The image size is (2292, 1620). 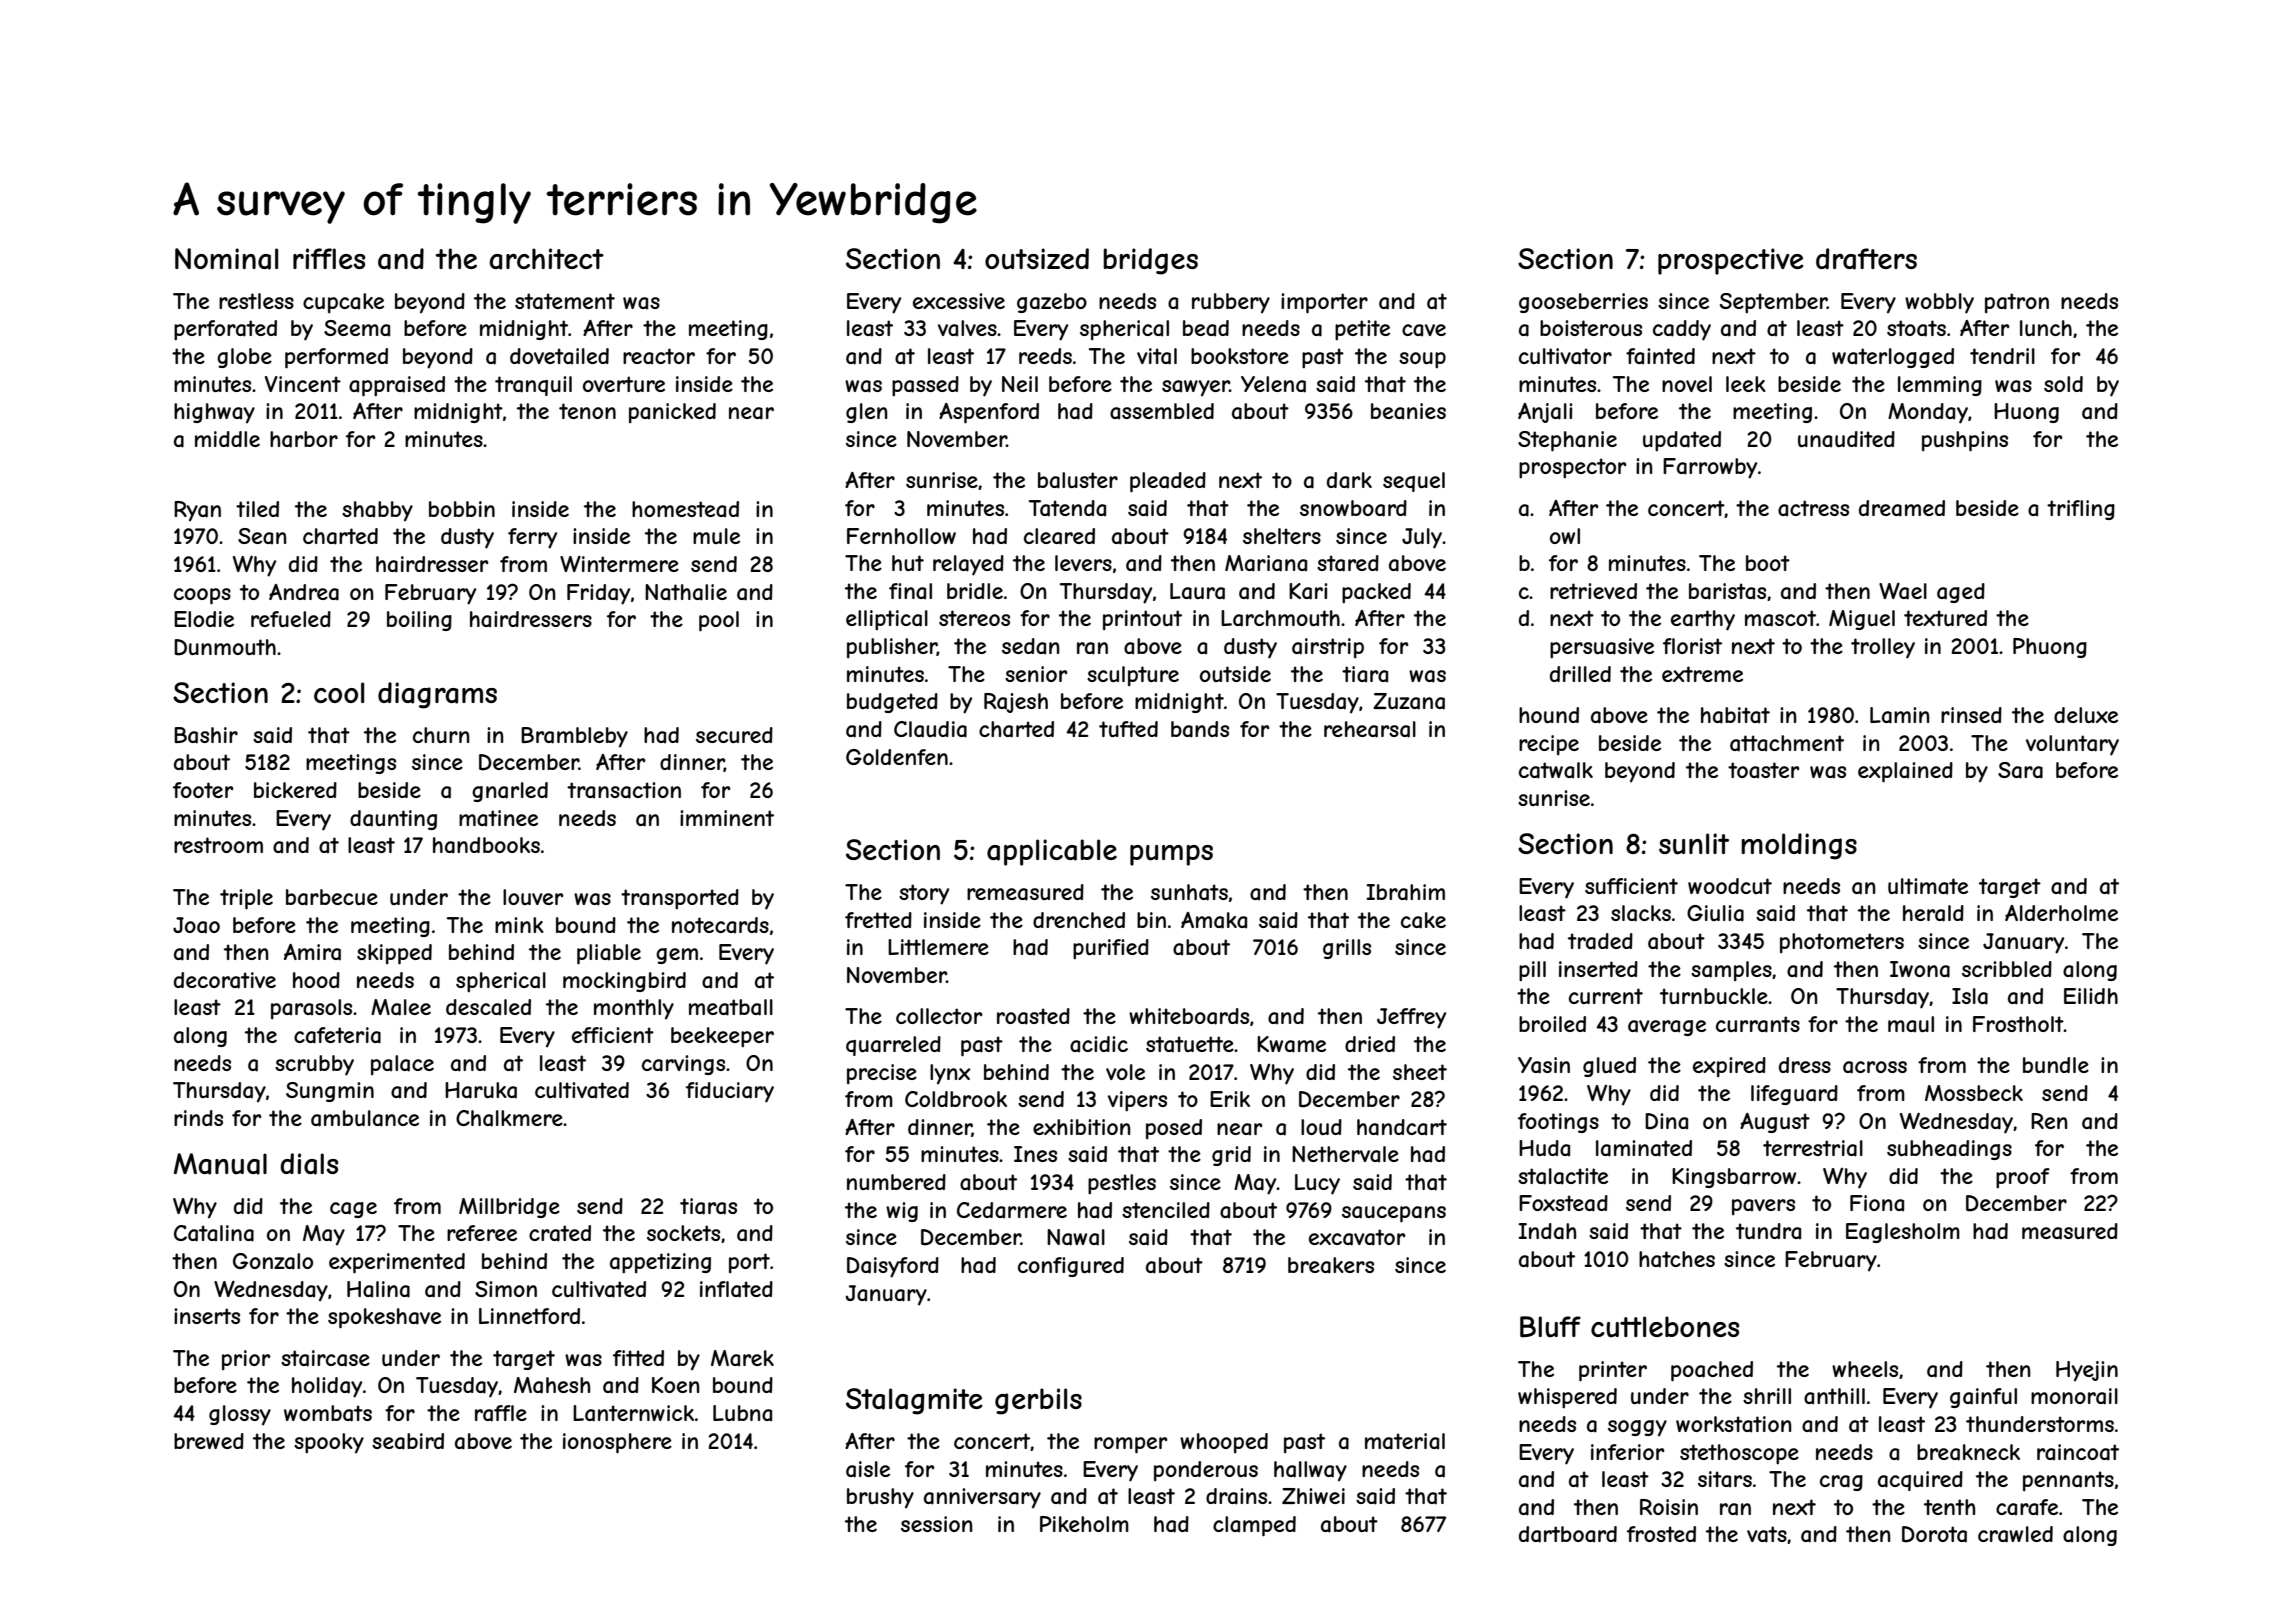 What do you see at coordinates (1730, 886) in the image?
I see `woodcut` at bounding box center [1730, 886].
